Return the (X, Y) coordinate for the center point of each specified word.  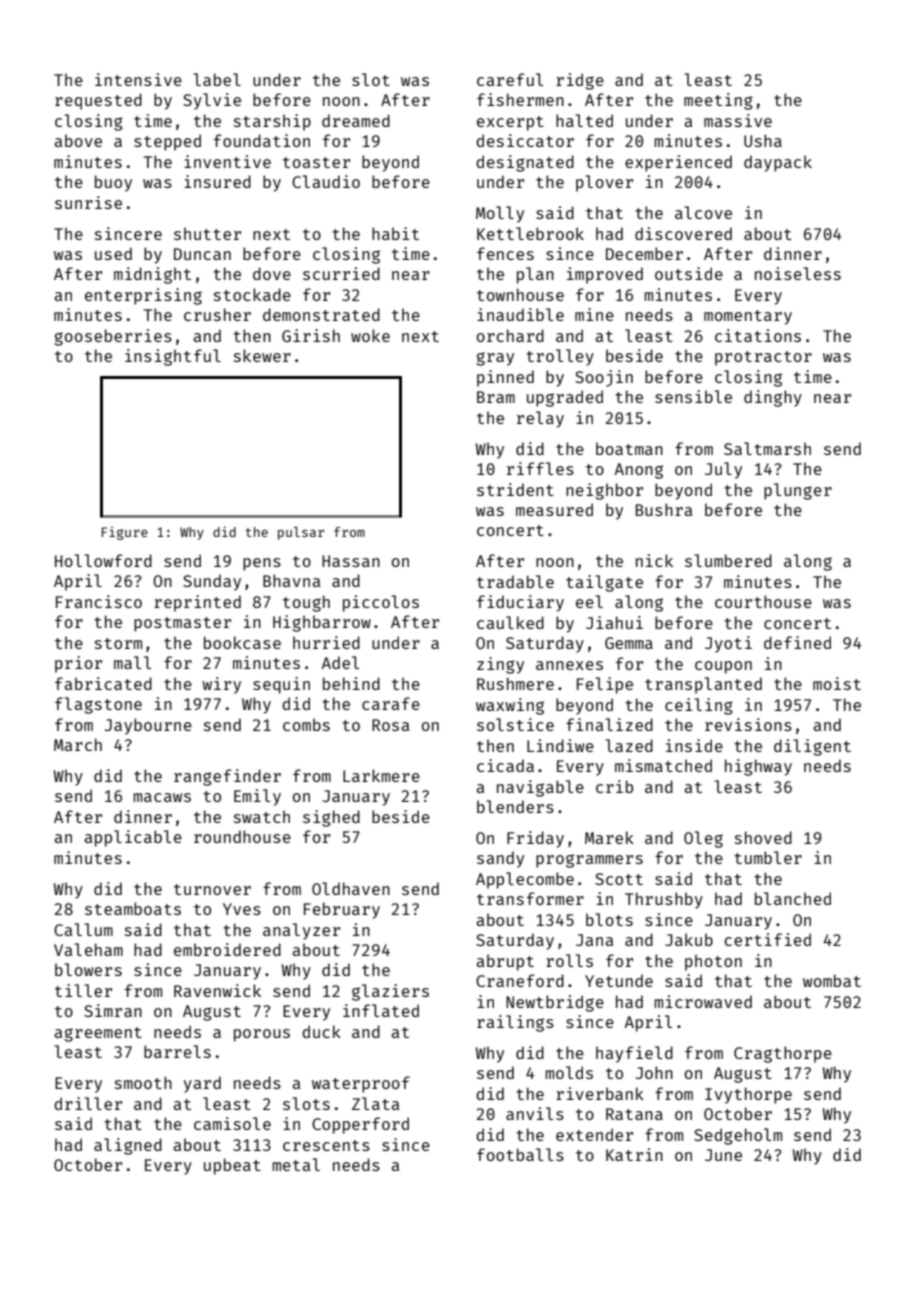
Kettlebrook (530, 233)
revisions (748, 724)
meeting (718, 101)
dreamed (356, 120)
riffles (540, 468)
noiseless (798, 273)
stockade (252, 294)
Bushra (664, 509)
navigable (540, 788)
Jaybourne (148, 726)
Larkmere (381, 775)
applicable (133, 838)
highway (758, 767)
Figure (124, 533)
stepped (167, 142)
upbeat (232, 1166)
